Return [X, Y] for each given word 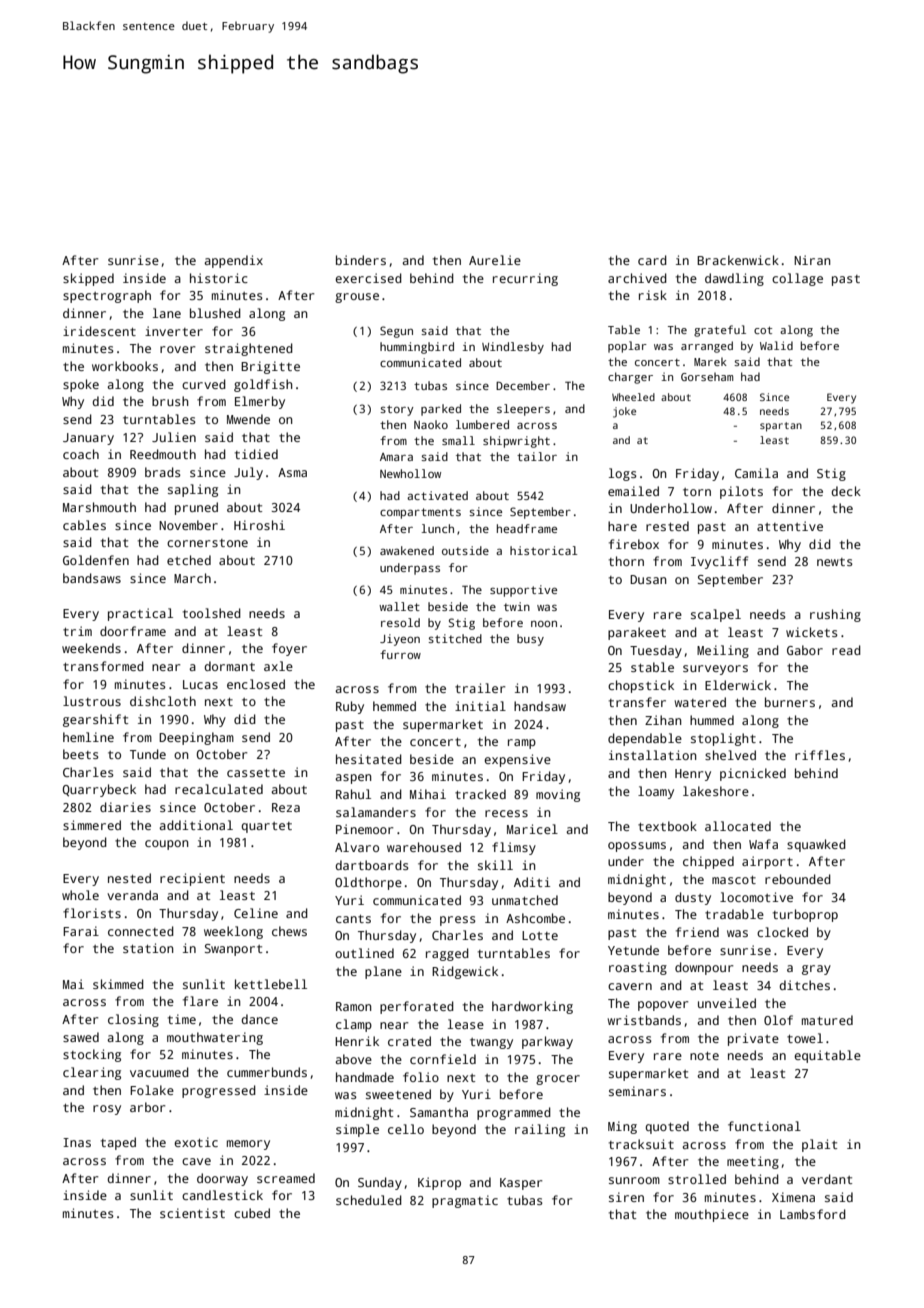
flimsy [514, 848]
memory [248, 1145]
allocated [738, 826]
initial [480, 706]
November [188, 525]
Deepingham [196, 738]
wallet [399, 606]
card [652, 260]
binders [361, 260]
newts [835, 562]
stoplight [723, 739]
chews [289, 931]
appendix [233, 261]
